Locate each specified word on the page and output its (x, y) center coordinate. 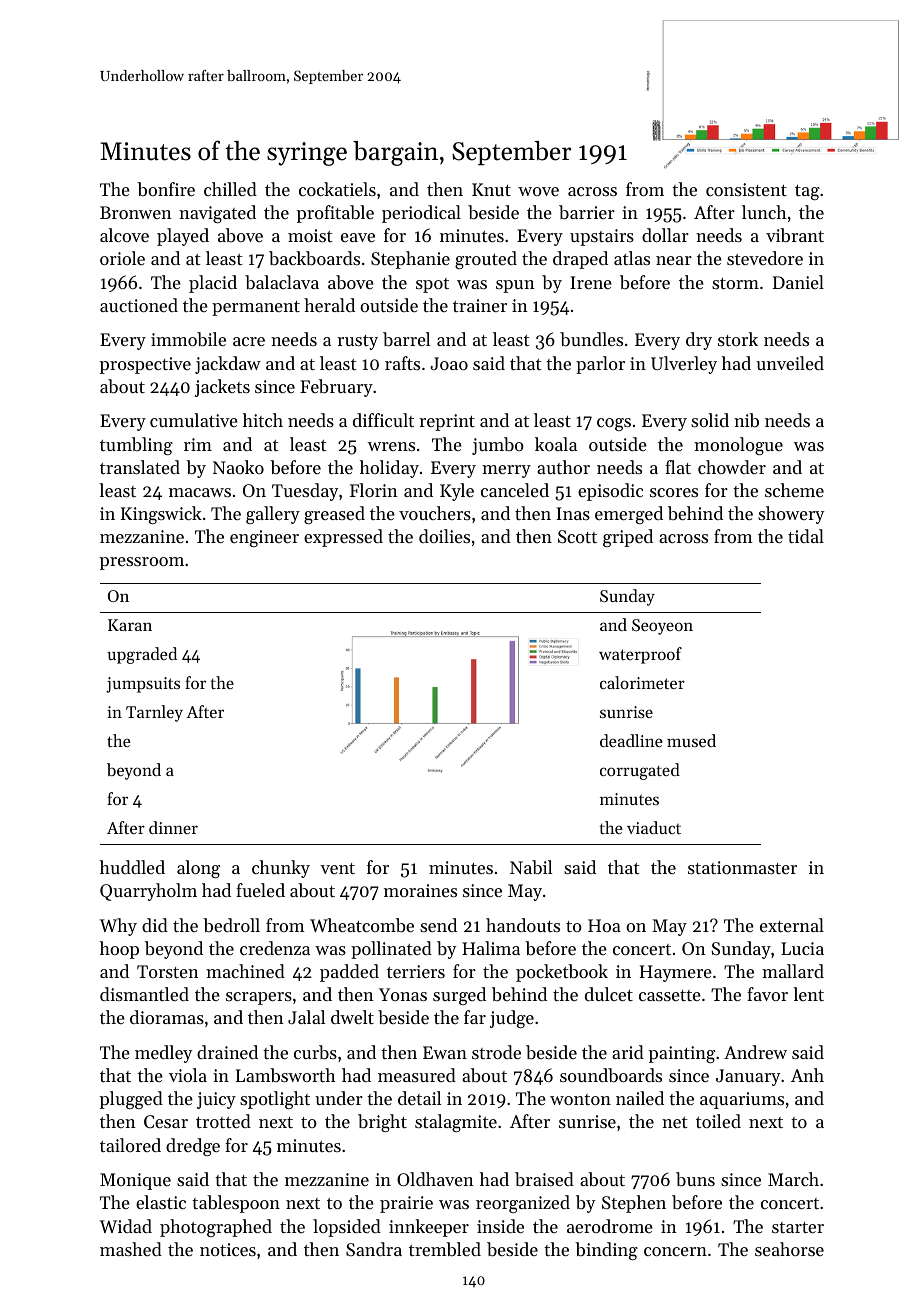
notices (228, 1249)
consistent (746, 189)
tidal (806, 536)
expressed (343, 538)
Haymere (676, 973)
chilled (230, 189)
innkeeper (429, 1228)
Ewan (445, 1052)
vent (337, 868)
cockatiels (337, 189)
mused (691, 740)
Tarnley (154, 713)
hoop (119, 950)
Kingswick (161, 515)
